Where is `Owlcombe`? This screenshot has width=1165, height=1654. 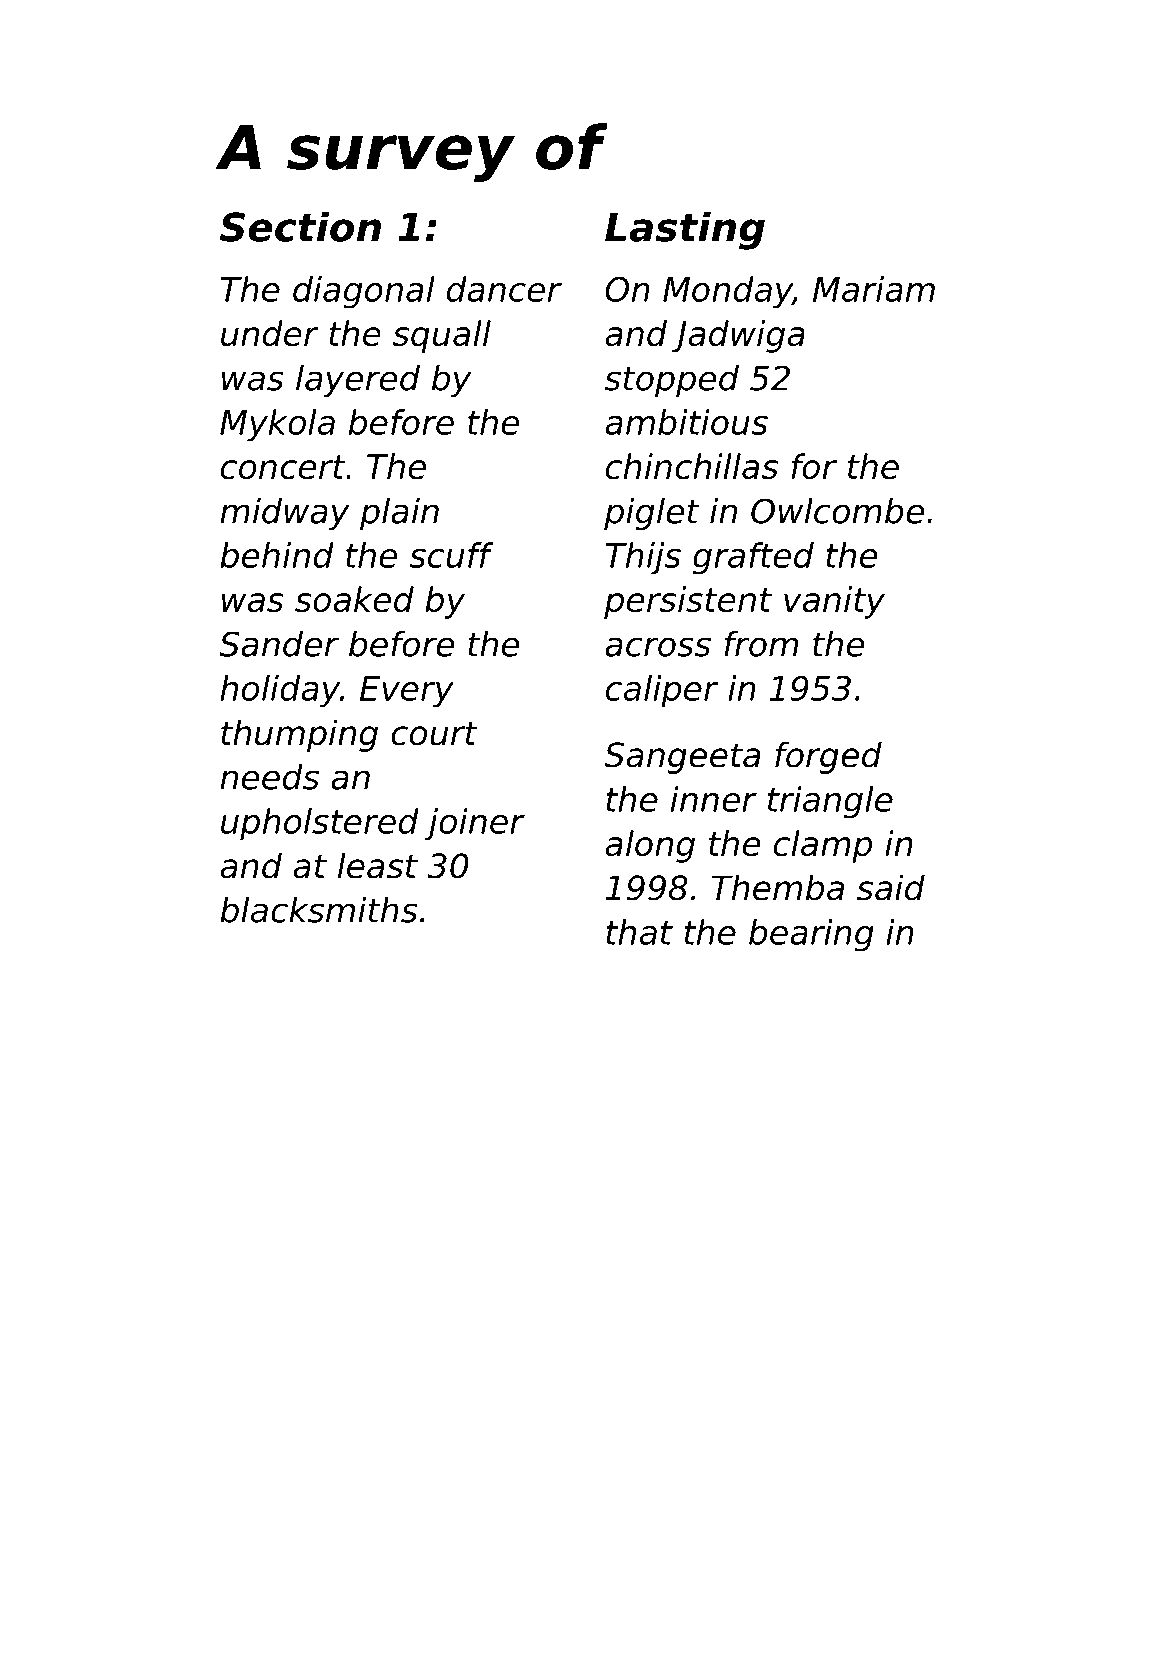 Owlcombe is located at coordinates (837, 511).
